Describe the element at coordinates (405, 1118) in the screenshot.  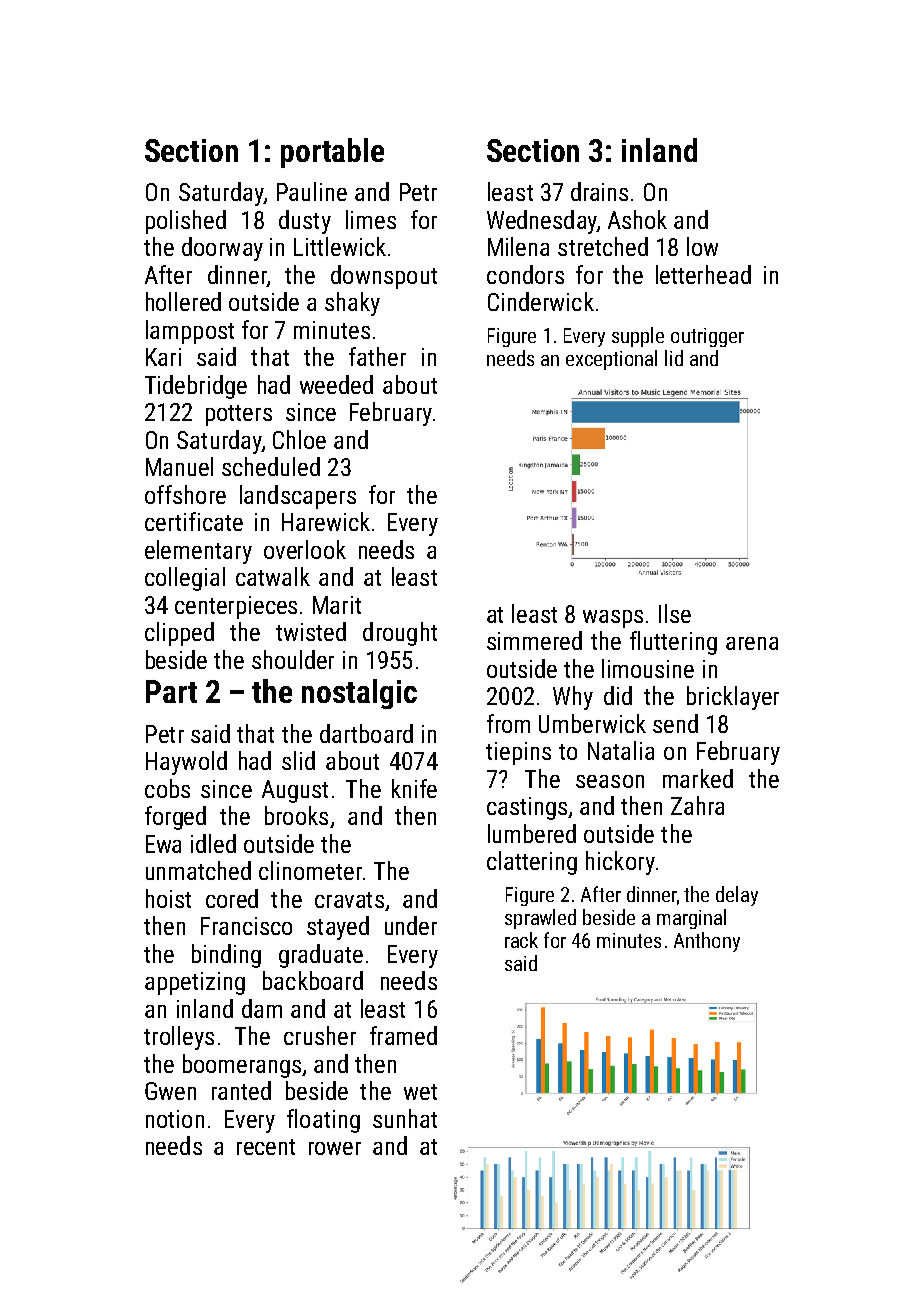
I see `sunhat` at that location.
